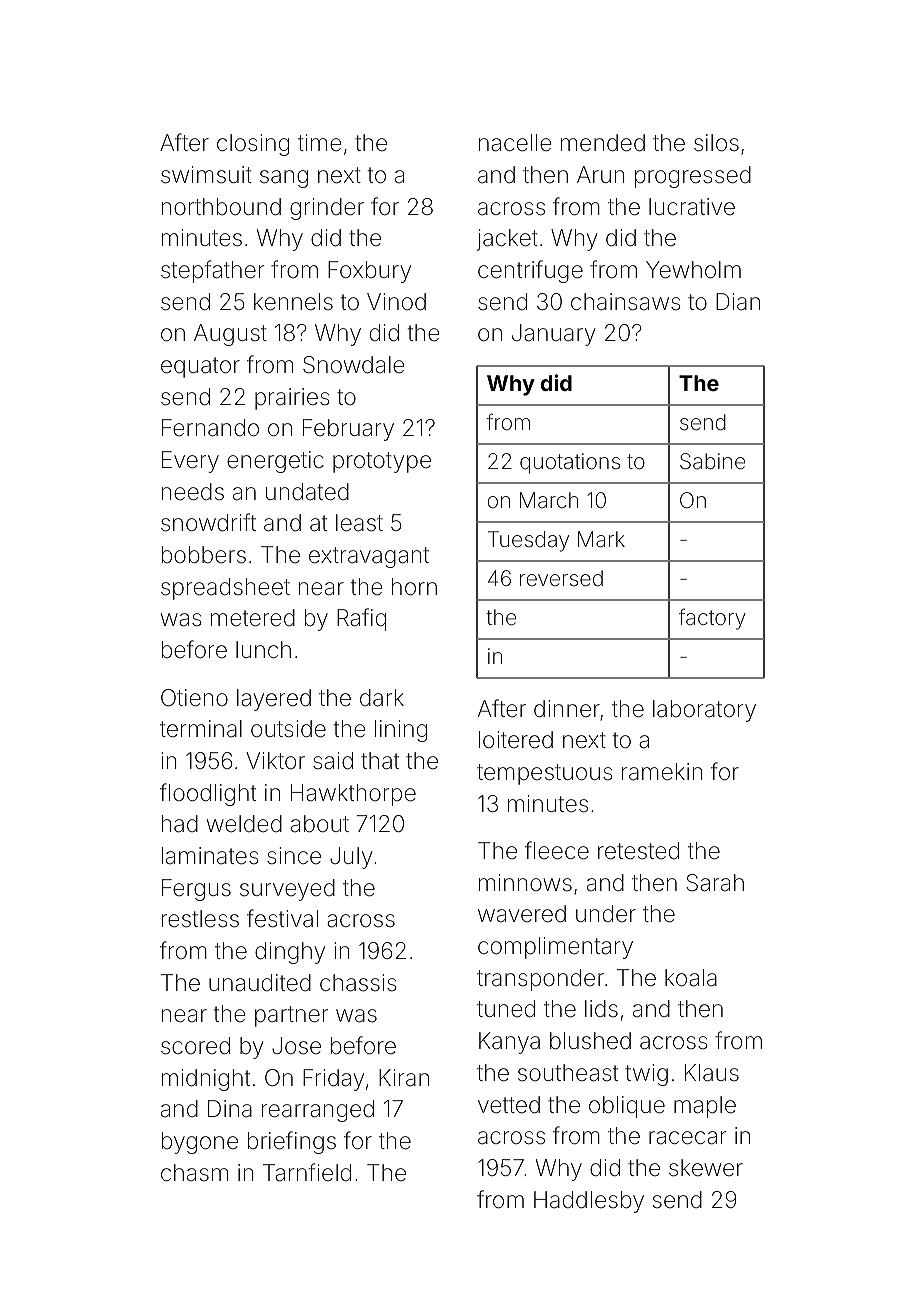 Image resolution: width=924 pixels, height=1311 pixels. I want to click on quotations, so click(570, 463).
